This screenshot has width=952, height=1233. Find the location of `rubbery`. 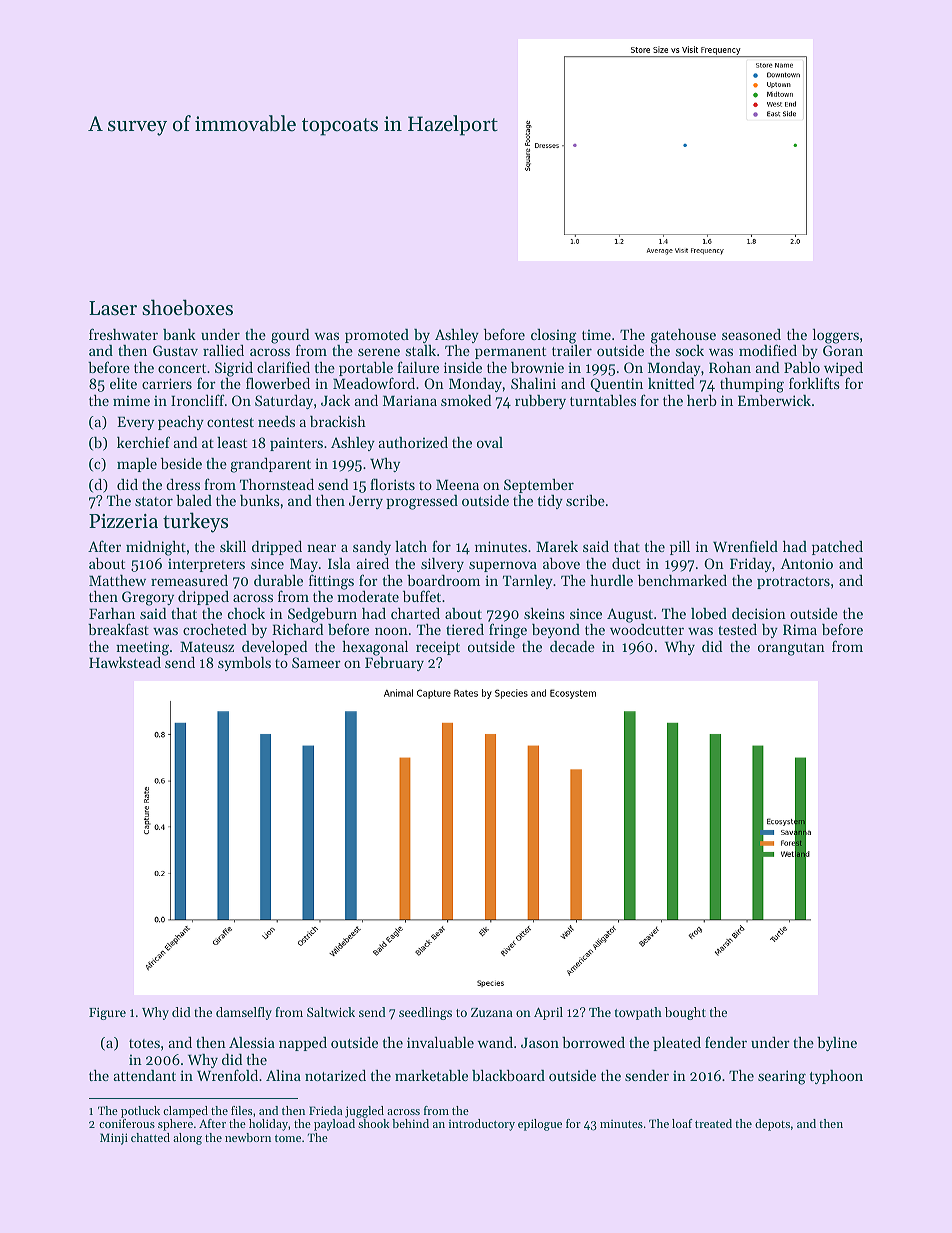

rubbery is located at coordinates (540, 402).
